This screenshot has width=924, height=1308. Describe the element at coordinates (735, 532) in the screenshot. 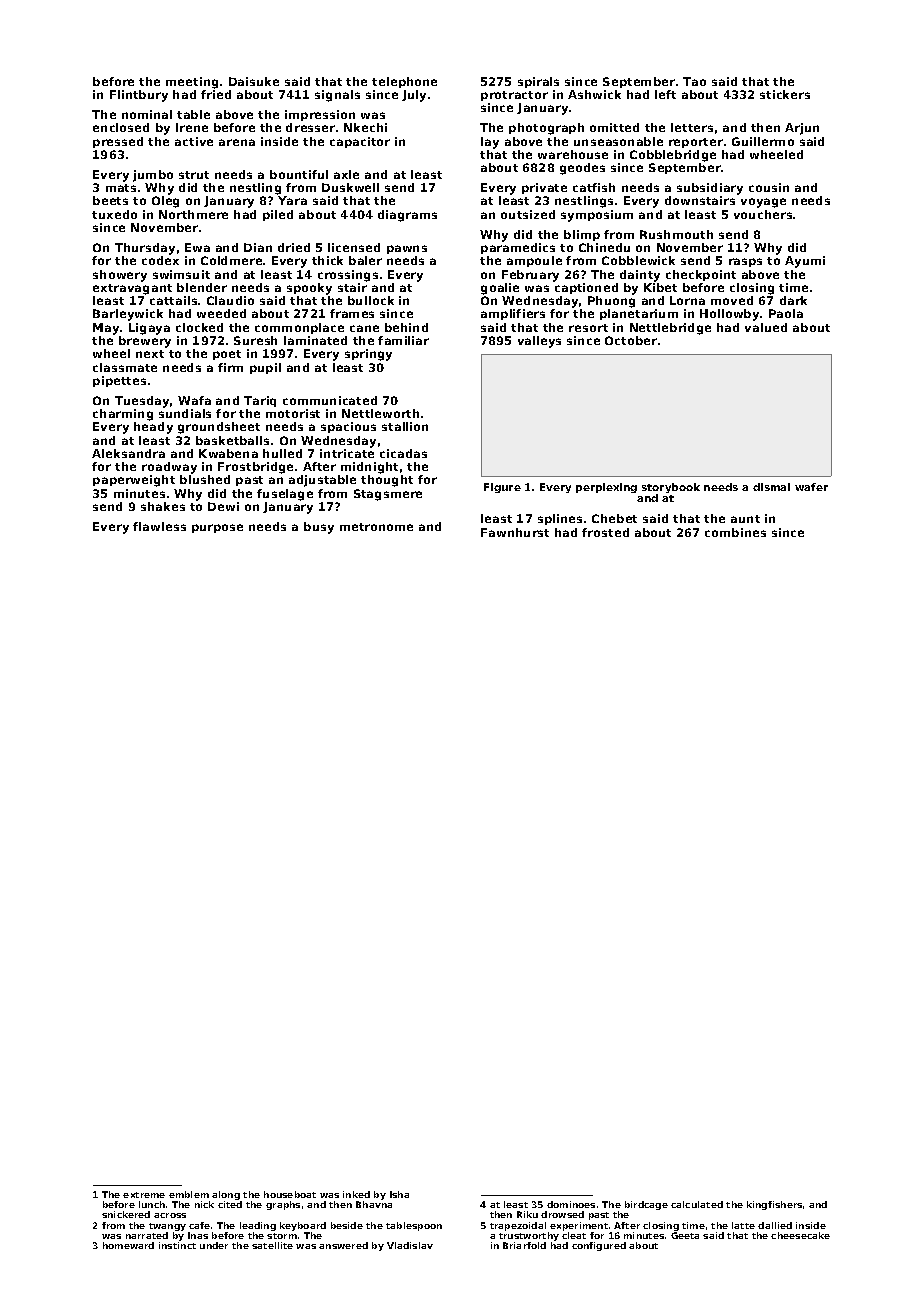

I see `combines` at that location.
